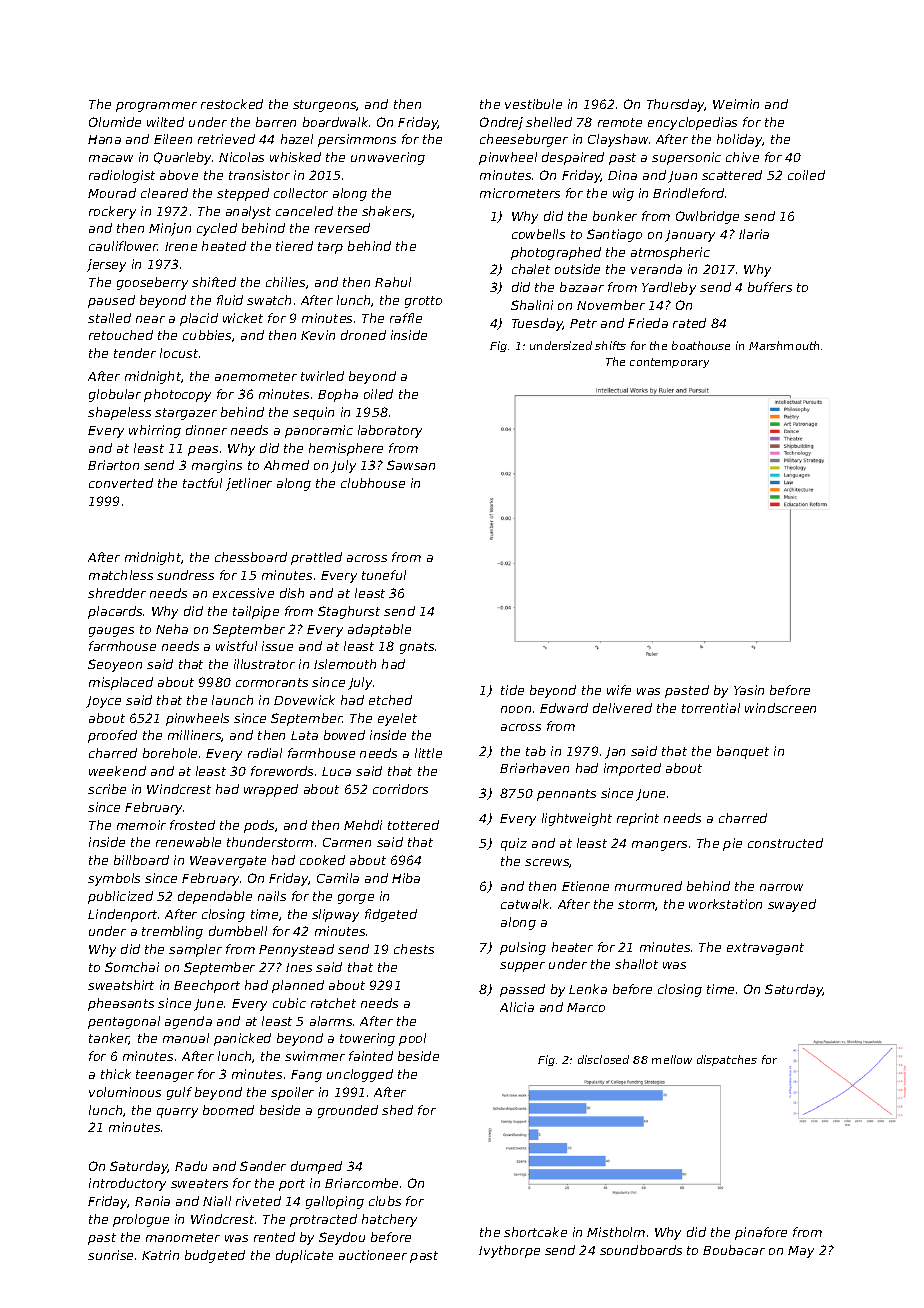 This document has height=1308, width=924. I want to click on banquet, so click(743, 752).
